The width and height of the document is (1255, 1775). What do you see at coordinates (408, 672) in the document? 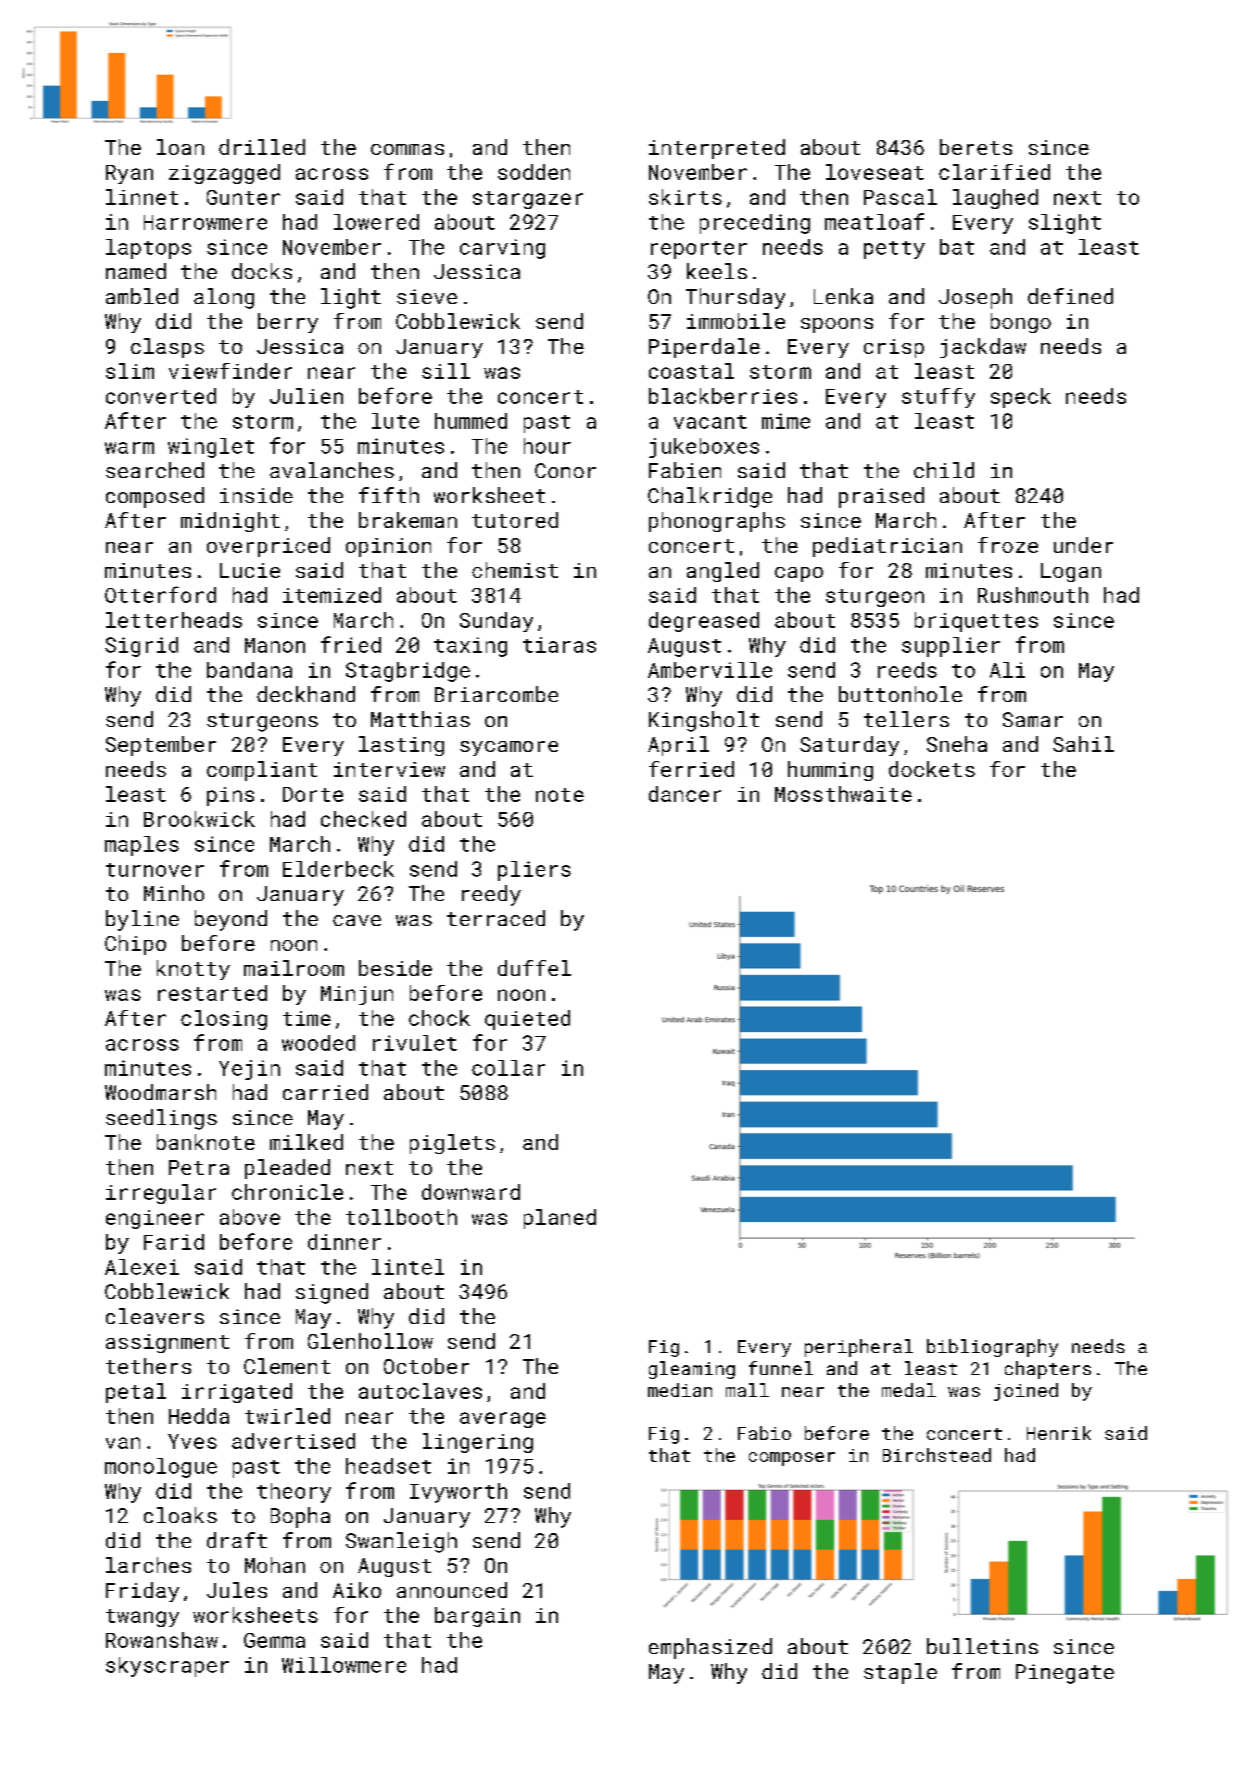
I see `Stagbridge` at bounding box center [408, 672].
